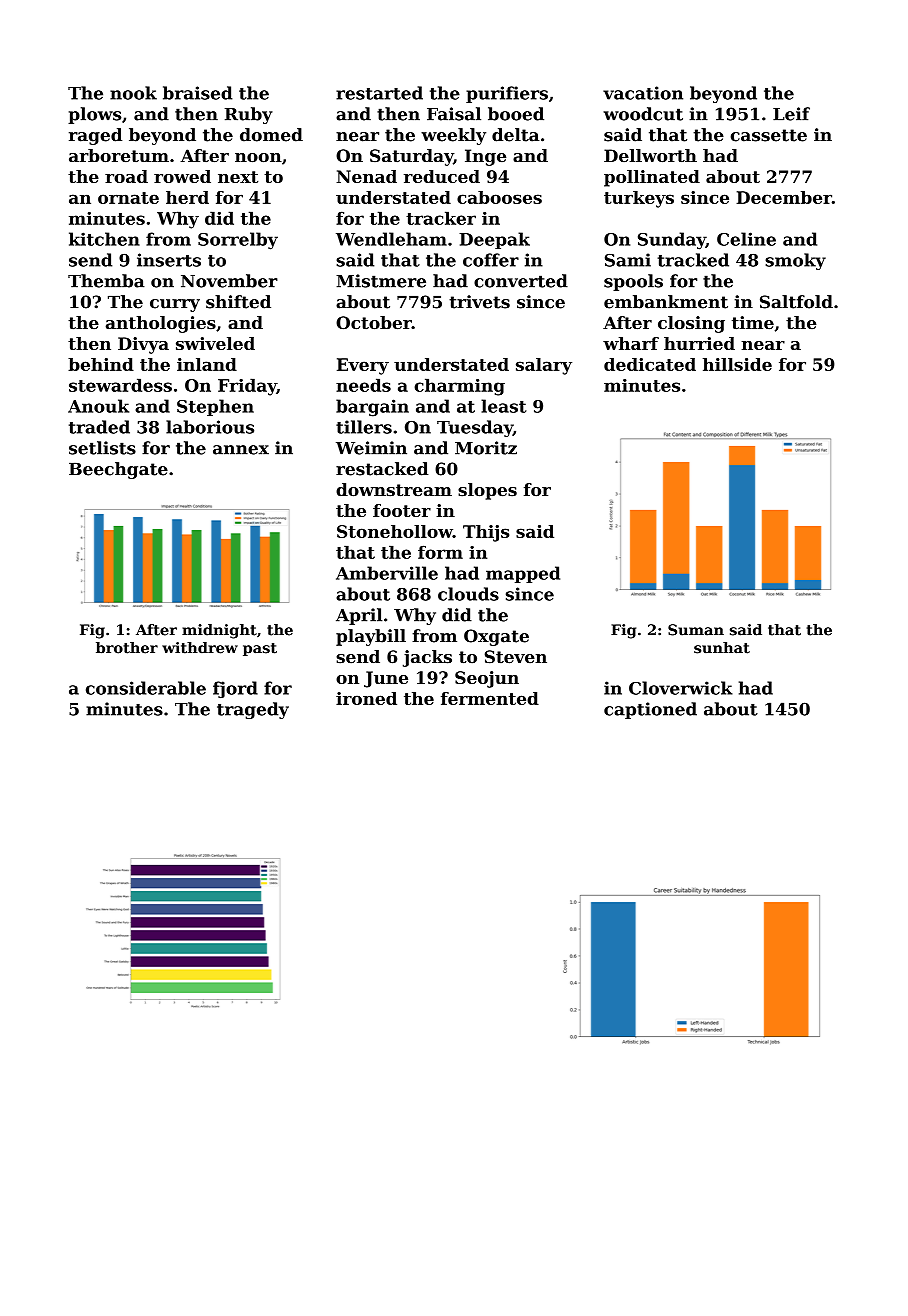 The width and height of the page is (908, 1316). Describe the element at coordinates (515, 135) in the page. I see `delta` at that location.
